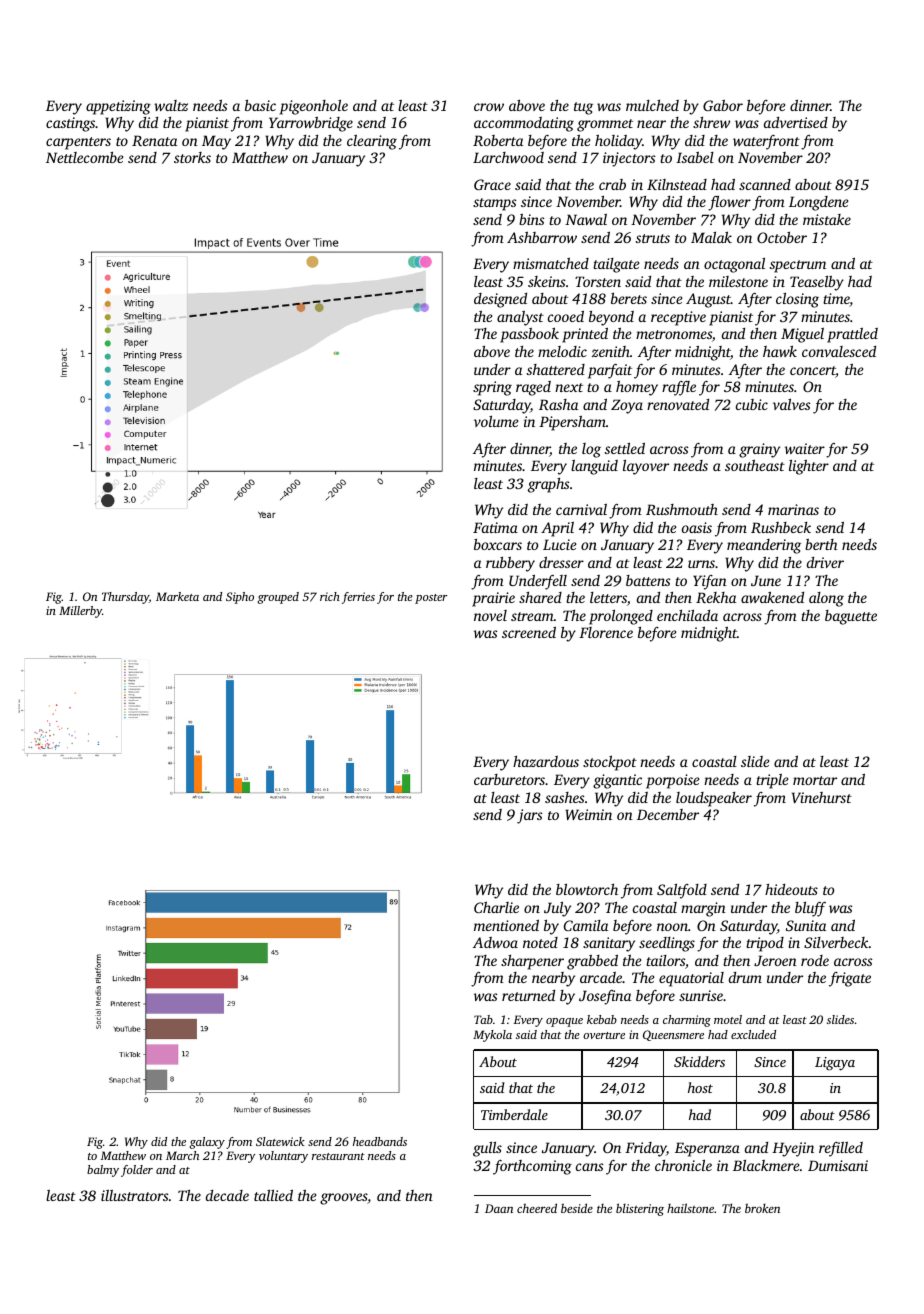 This screenshot has width=924, height=1314. I want to click on Millerby, so click(80, 612).
